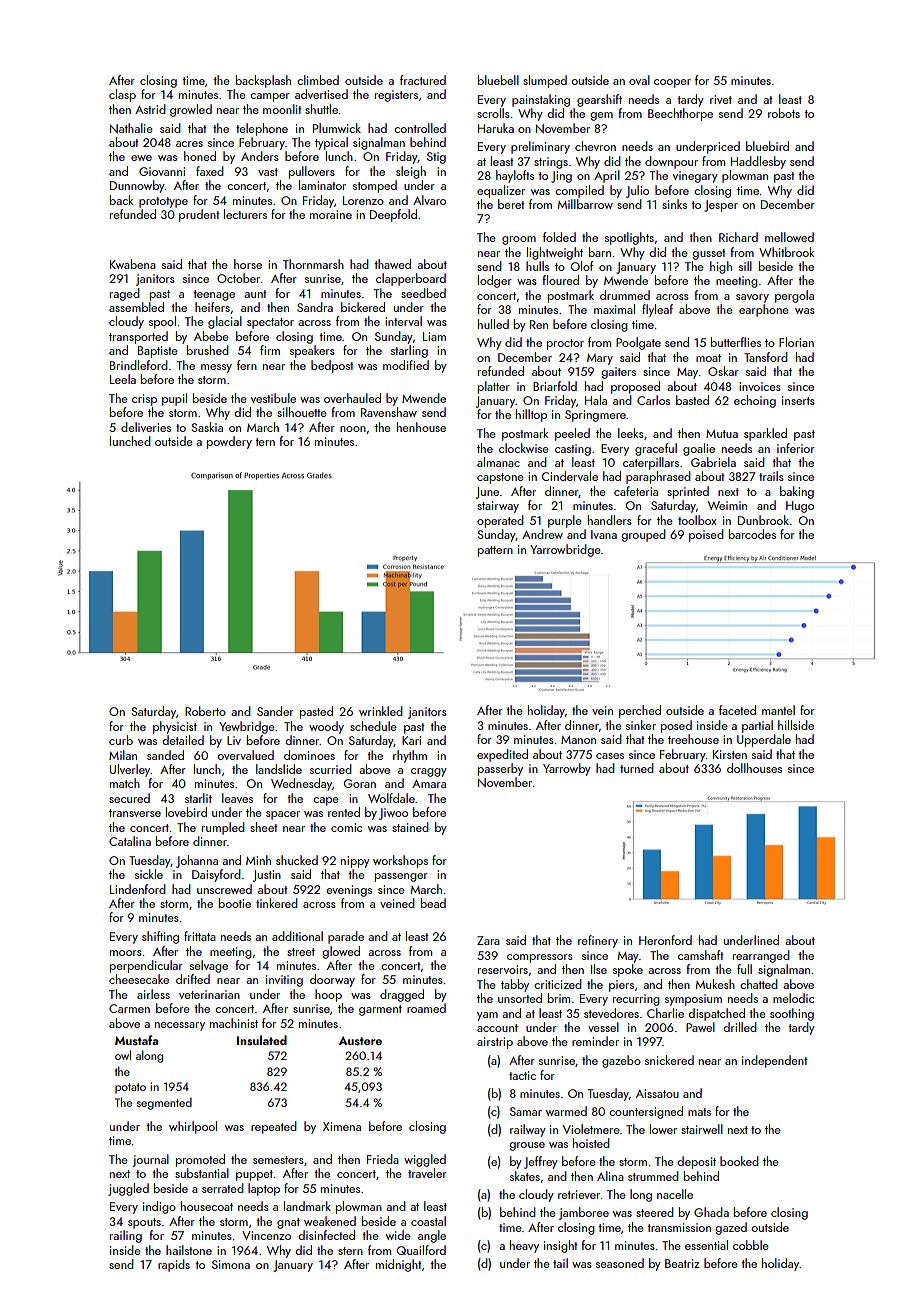 Image resolution: width=924 pixels, height=1308 pixels. What do you see at coordinates (229, 442) in the screenshot?
I see `powdery` at bounding box center [229, 442].
